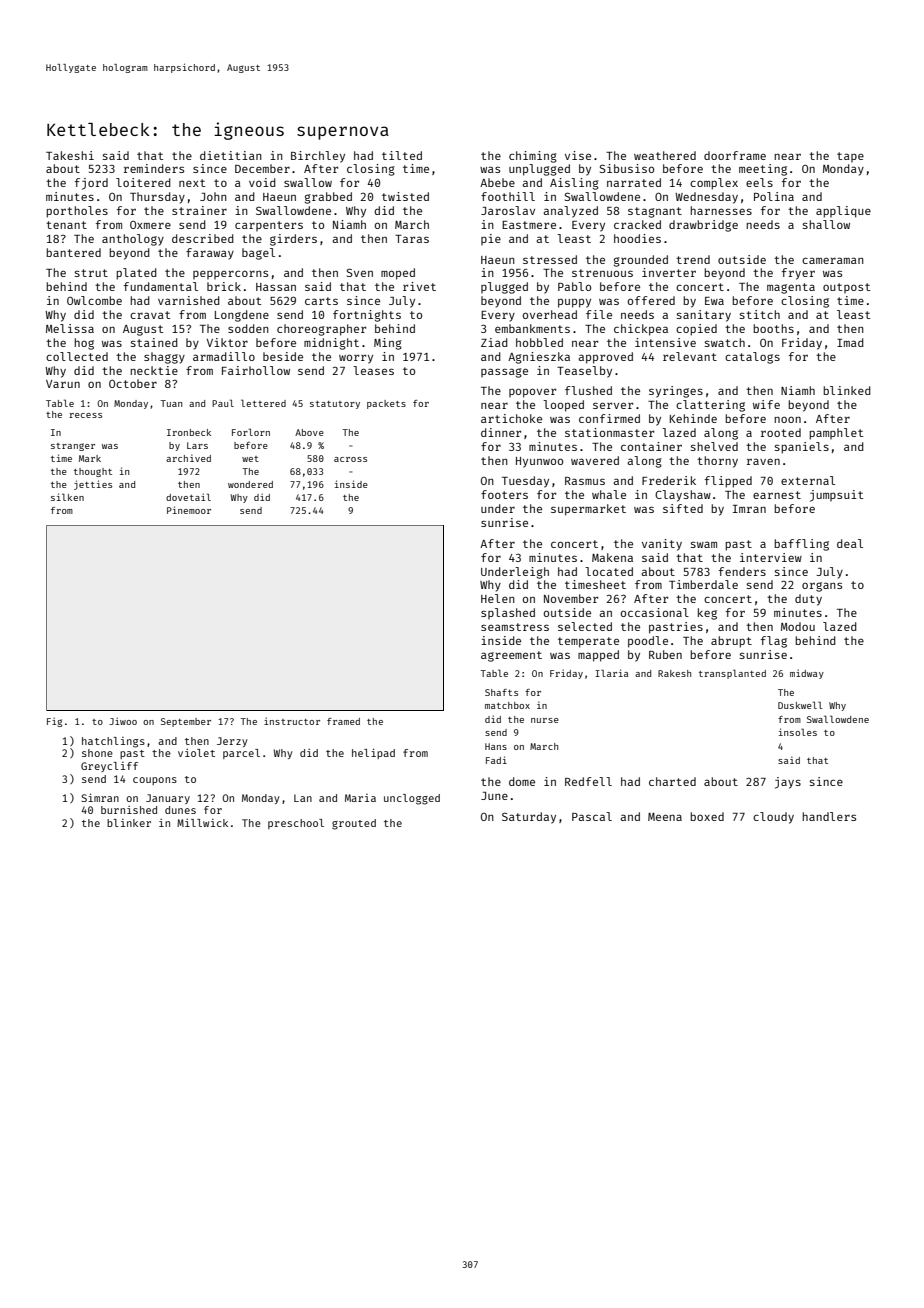 The image size is (924, 1308). What do you see at coordinates (508, 613) in the page?
I see `splashed` at bounding box center [508, 613].
